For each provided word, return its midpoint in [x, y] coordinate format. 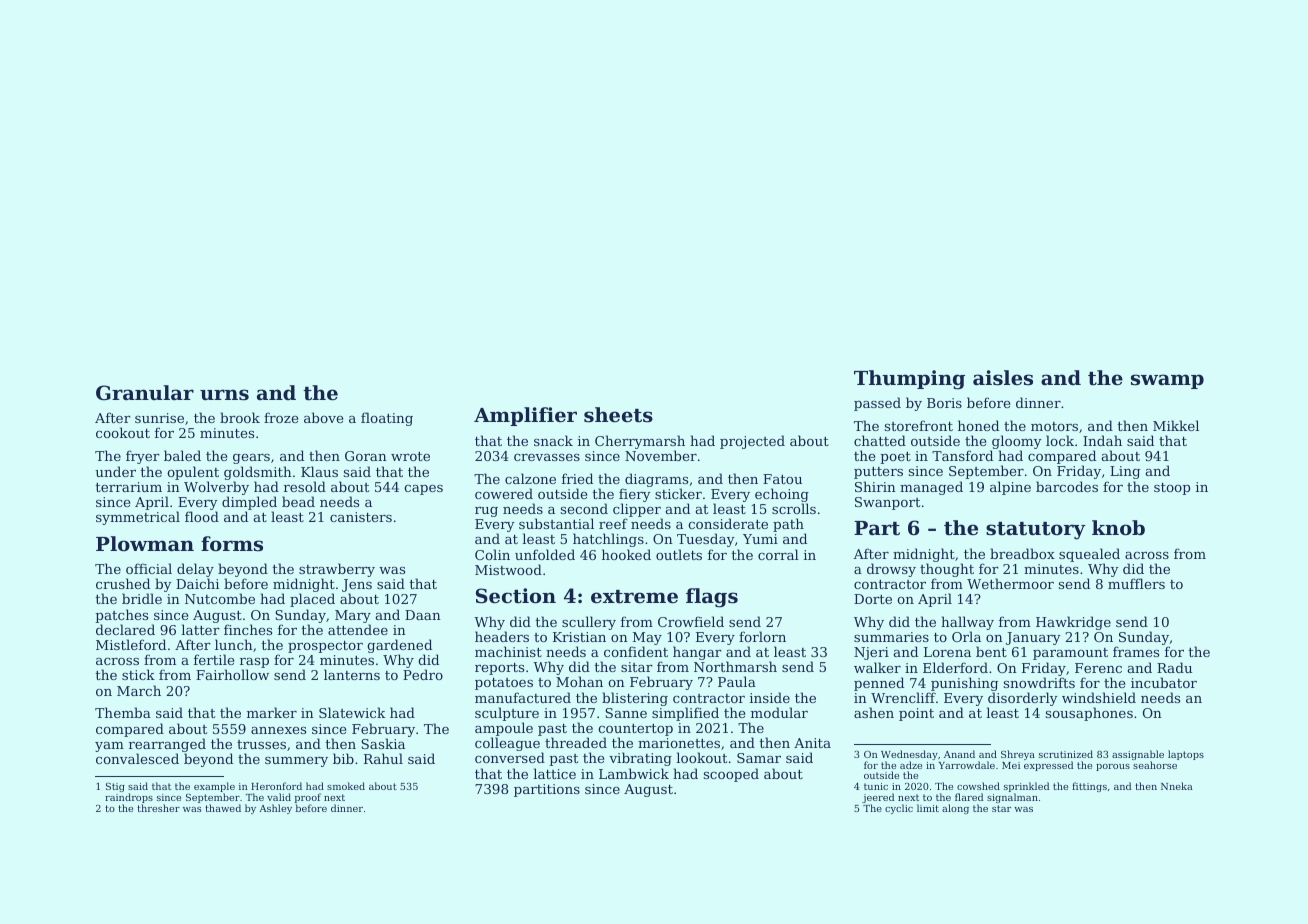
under [115, 471]
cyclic [899, 809]
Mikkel [1176, 425]
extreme [634, 597]
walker [877, 667]
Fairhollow [232, 675]
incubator [1164, 682]
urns [224, 395]
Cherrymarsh [640, 442]
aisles [1003, 378]
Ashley [275, 809]
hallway [967, 623]
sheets [618, 415]
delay [195, 570]
